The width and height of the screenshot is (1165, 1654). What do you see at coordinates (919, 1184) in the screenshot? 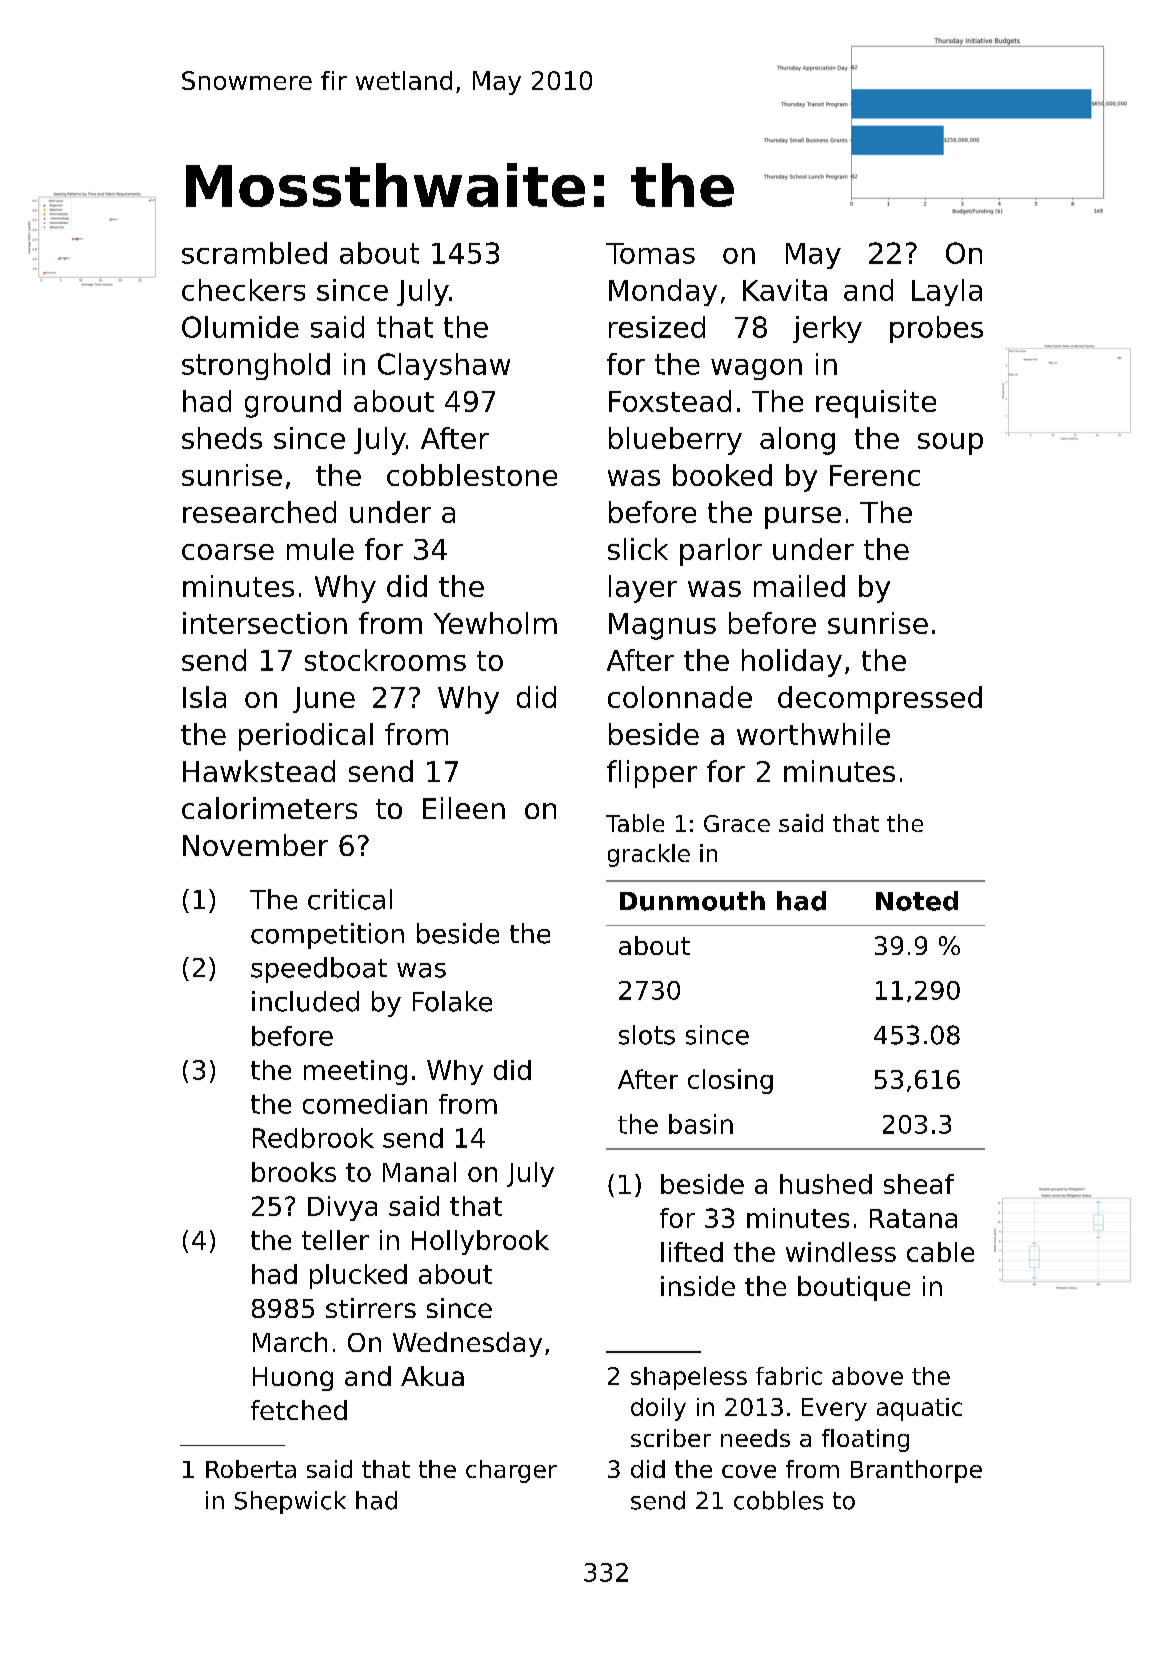
I see `sheaf` at bounding box center [919, 1184].
